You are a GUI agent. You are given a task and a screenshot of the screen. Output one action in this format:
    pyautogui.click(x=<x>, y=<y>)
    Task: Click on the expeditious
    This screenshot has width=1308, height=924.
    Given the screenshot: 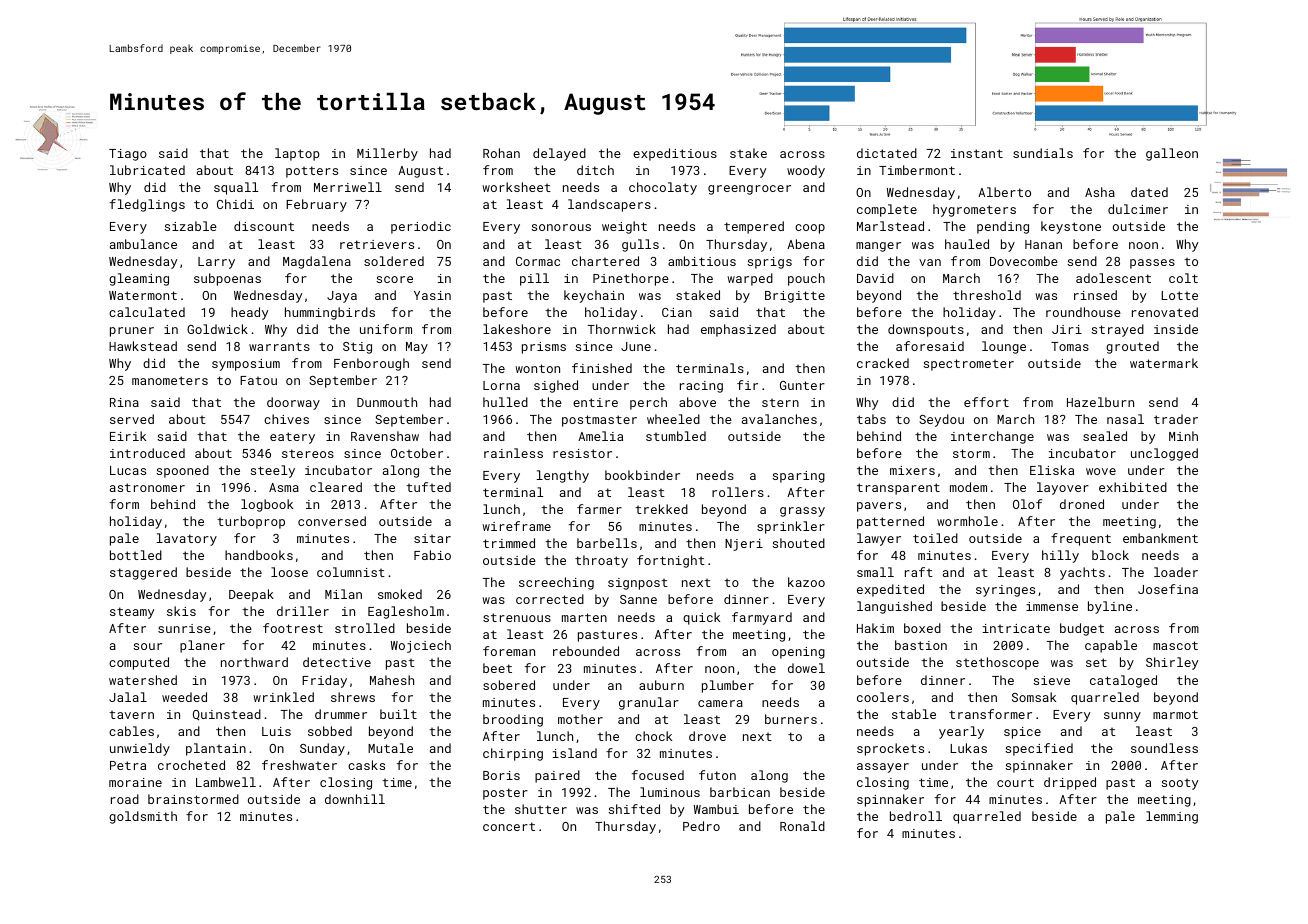 What is the action you would take?
    pyautogui.click(x=675, y=154)
